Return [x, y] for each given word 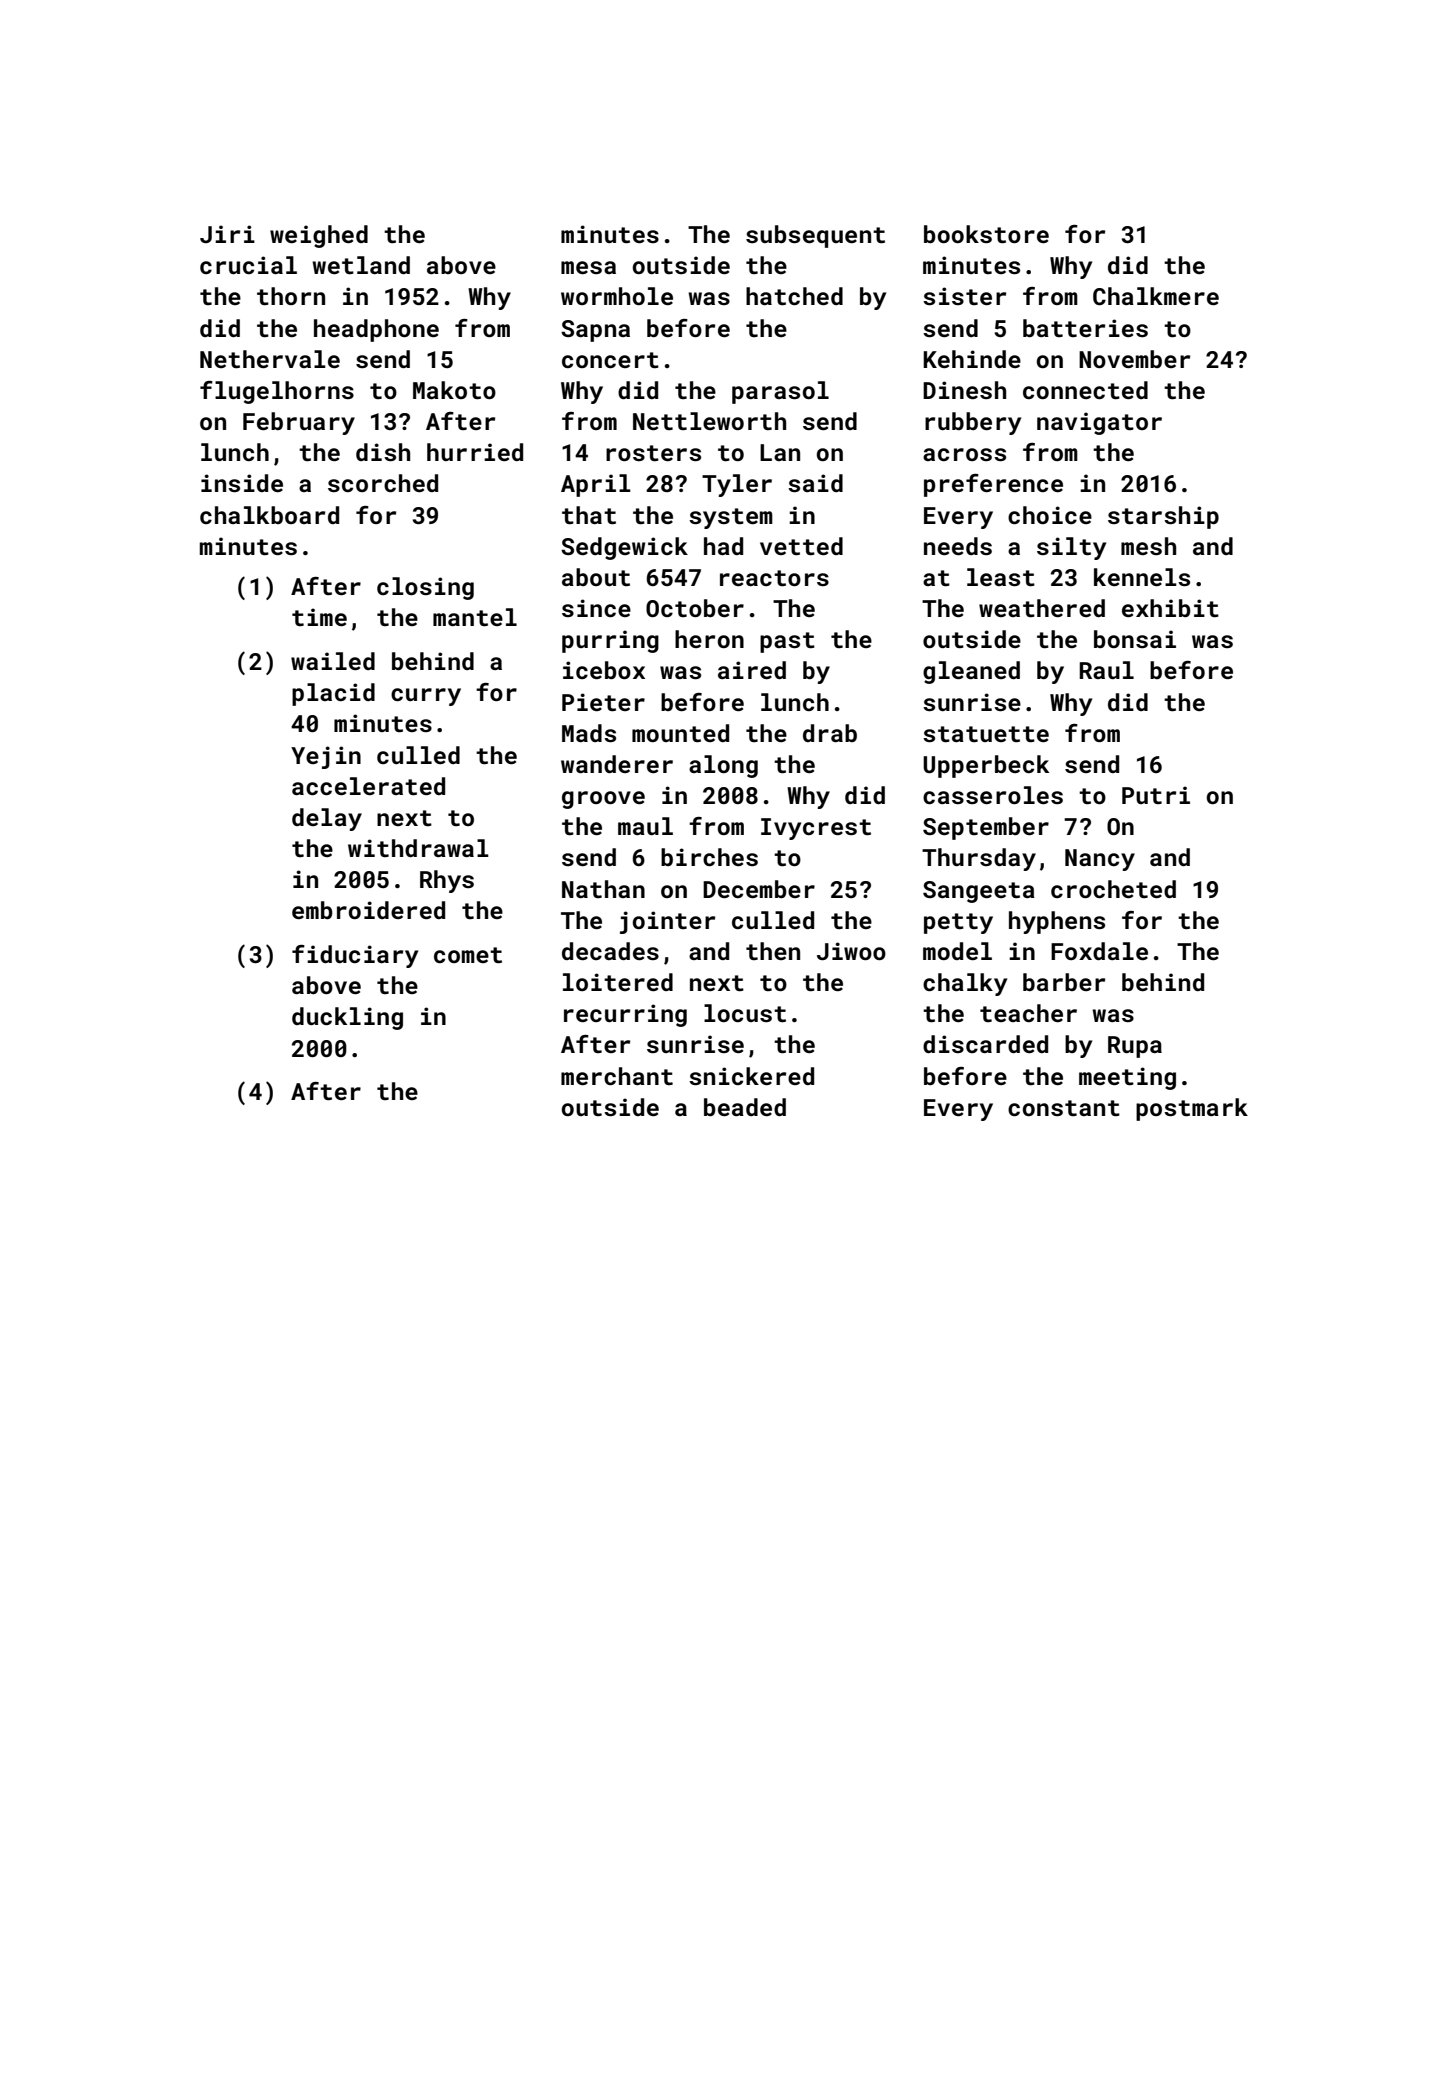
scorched [383, 483]
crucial [248, 265]
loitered [618, 982]
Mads [589, 733]
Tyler [737, 485]
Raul [1106, 670]
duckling [347, 1018]
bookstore [986, 234]
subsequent [815, 236]
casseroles [993, 795]
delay [327, 819]
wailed [333, 661]
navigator [1099, 423]
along [723, 766]
